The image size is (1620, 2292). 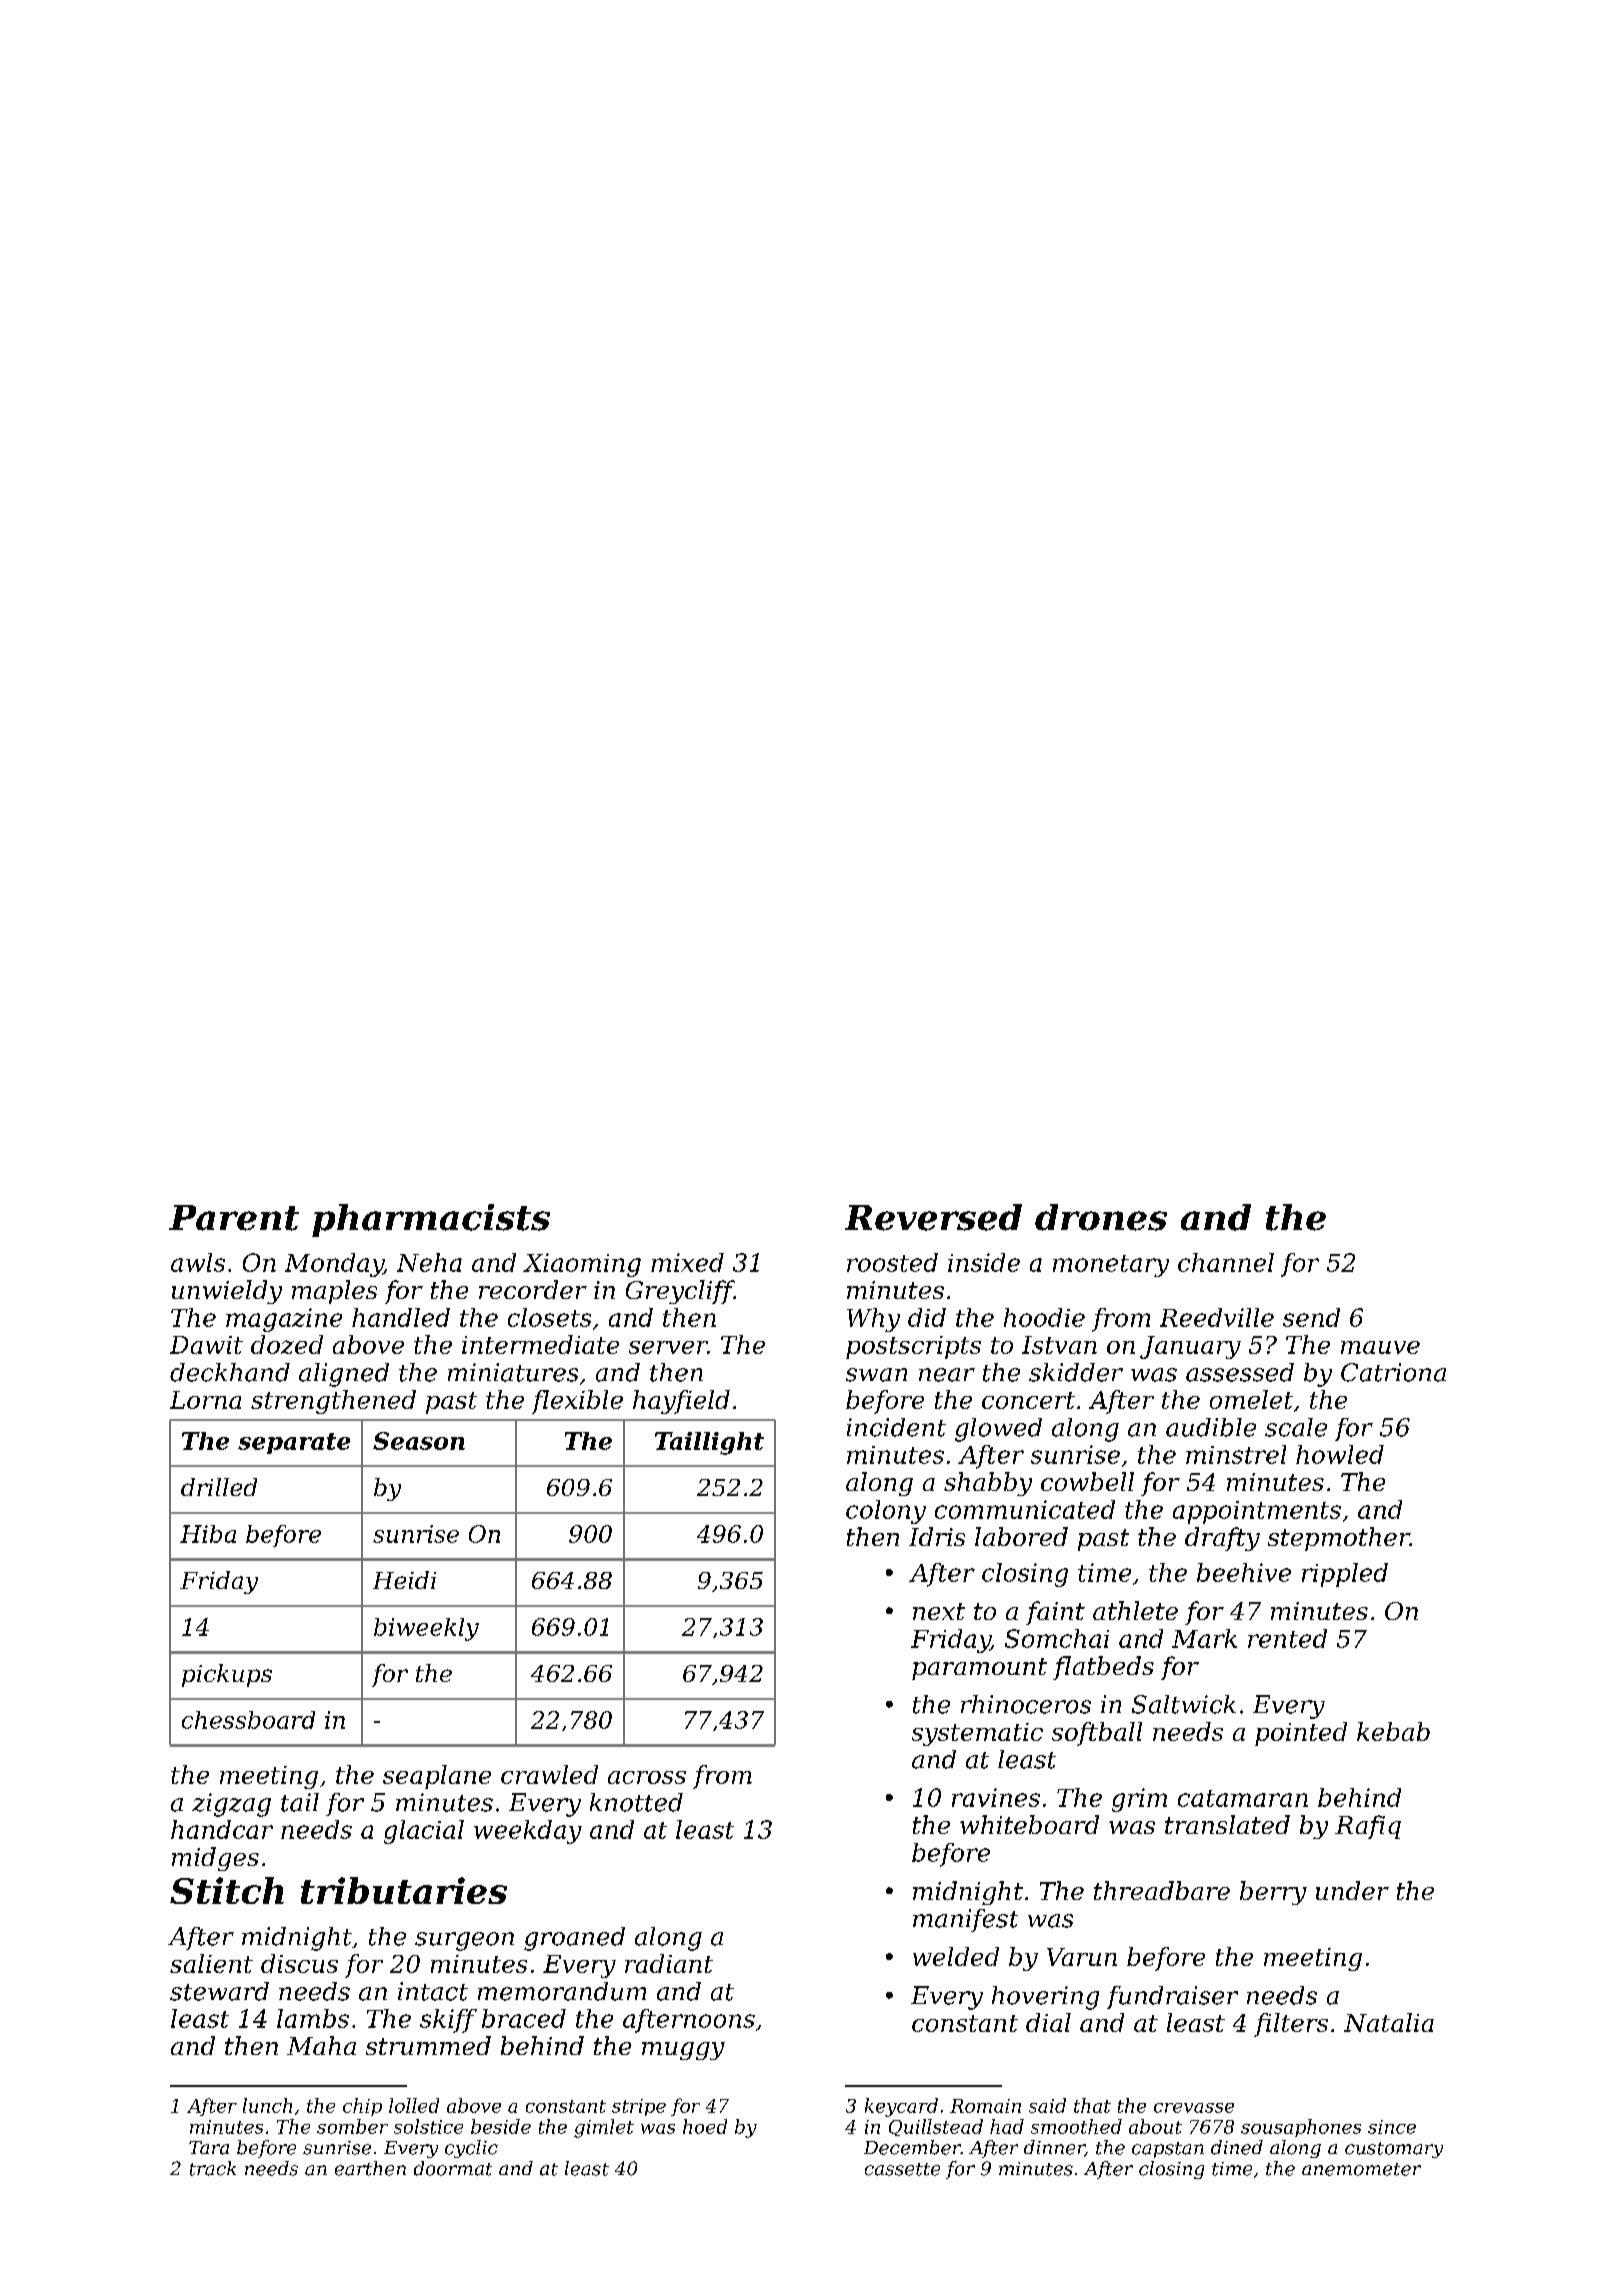 What do you see at coordinates (1087, 1481) in the screenshot?
I see `cowbell` at bounding box center [1087, 1481].
